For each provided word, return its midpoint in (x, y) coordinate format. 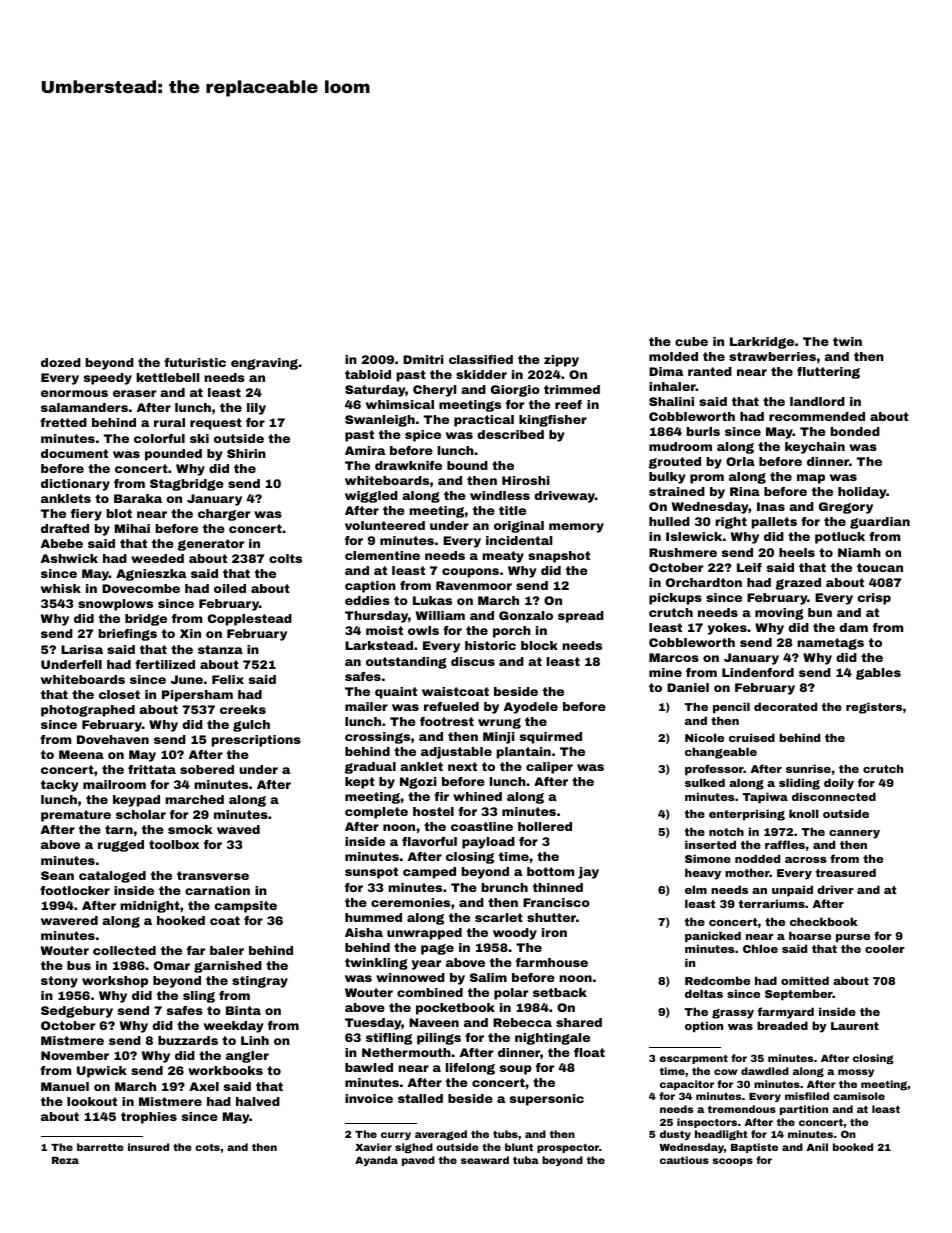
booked (853, 1147)
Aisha (364, 932)
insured (148, 1147)
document (74, 453)
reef (568, 404)
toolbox (174, 844)
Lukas (432, 600)
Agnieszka (151, 575)
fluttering (828, 373)
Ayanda (376, 1161)
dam (853, 627)
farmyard (786, 1013)
